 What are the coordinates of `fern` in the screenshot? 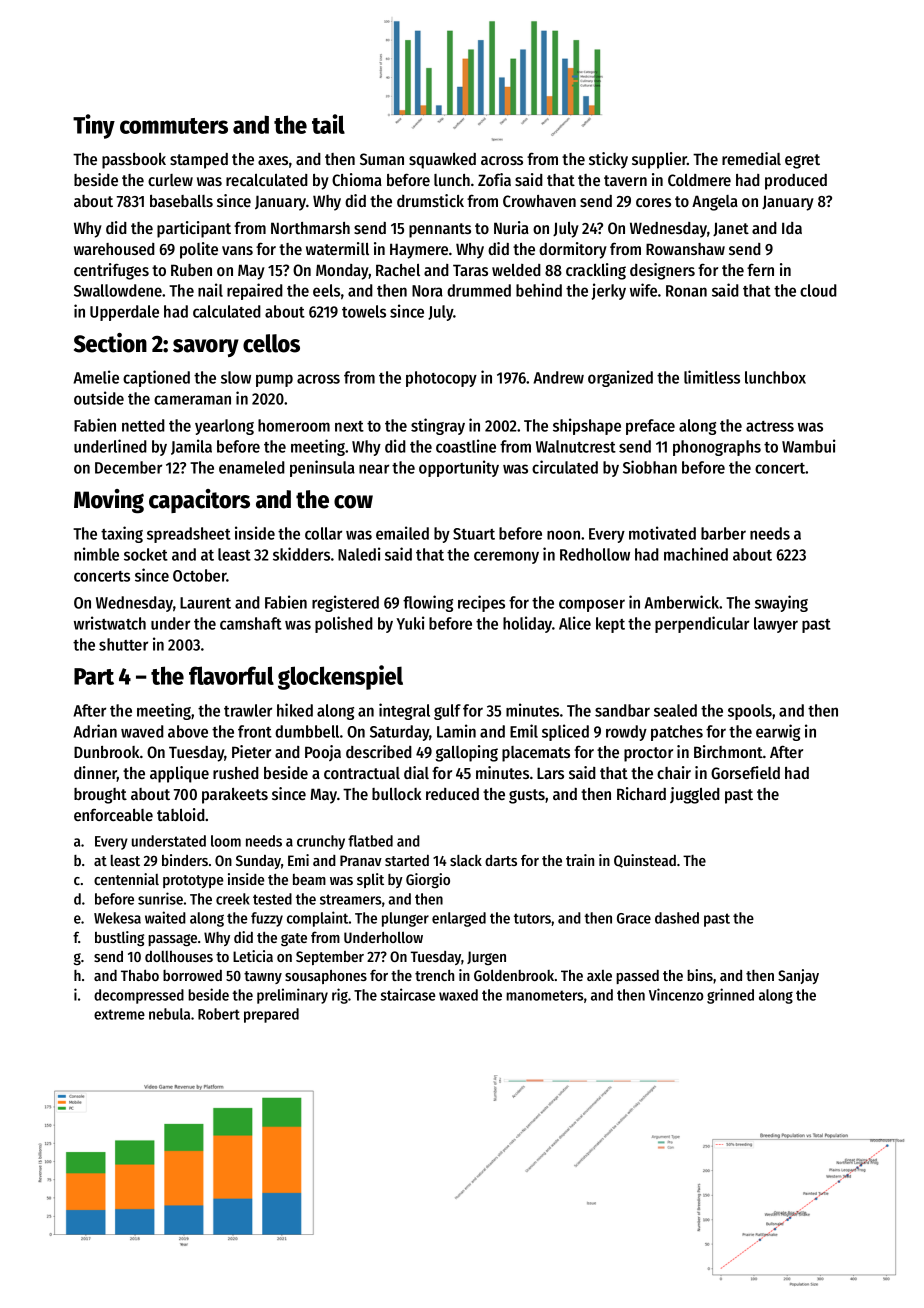 It's located at (760, 269).
